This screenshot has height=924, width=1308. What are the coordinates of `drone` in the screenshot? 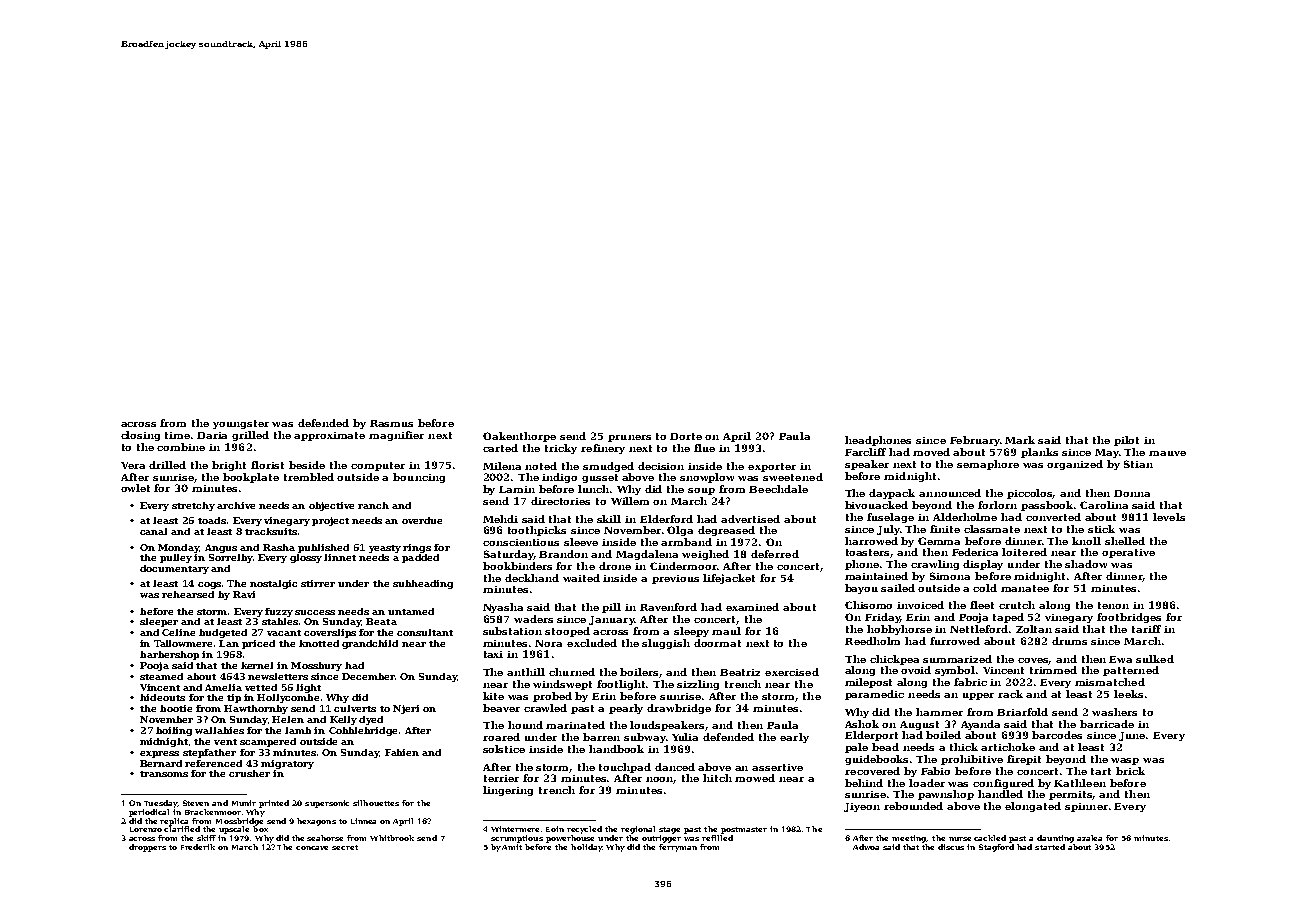 It's located at (615, 566).
